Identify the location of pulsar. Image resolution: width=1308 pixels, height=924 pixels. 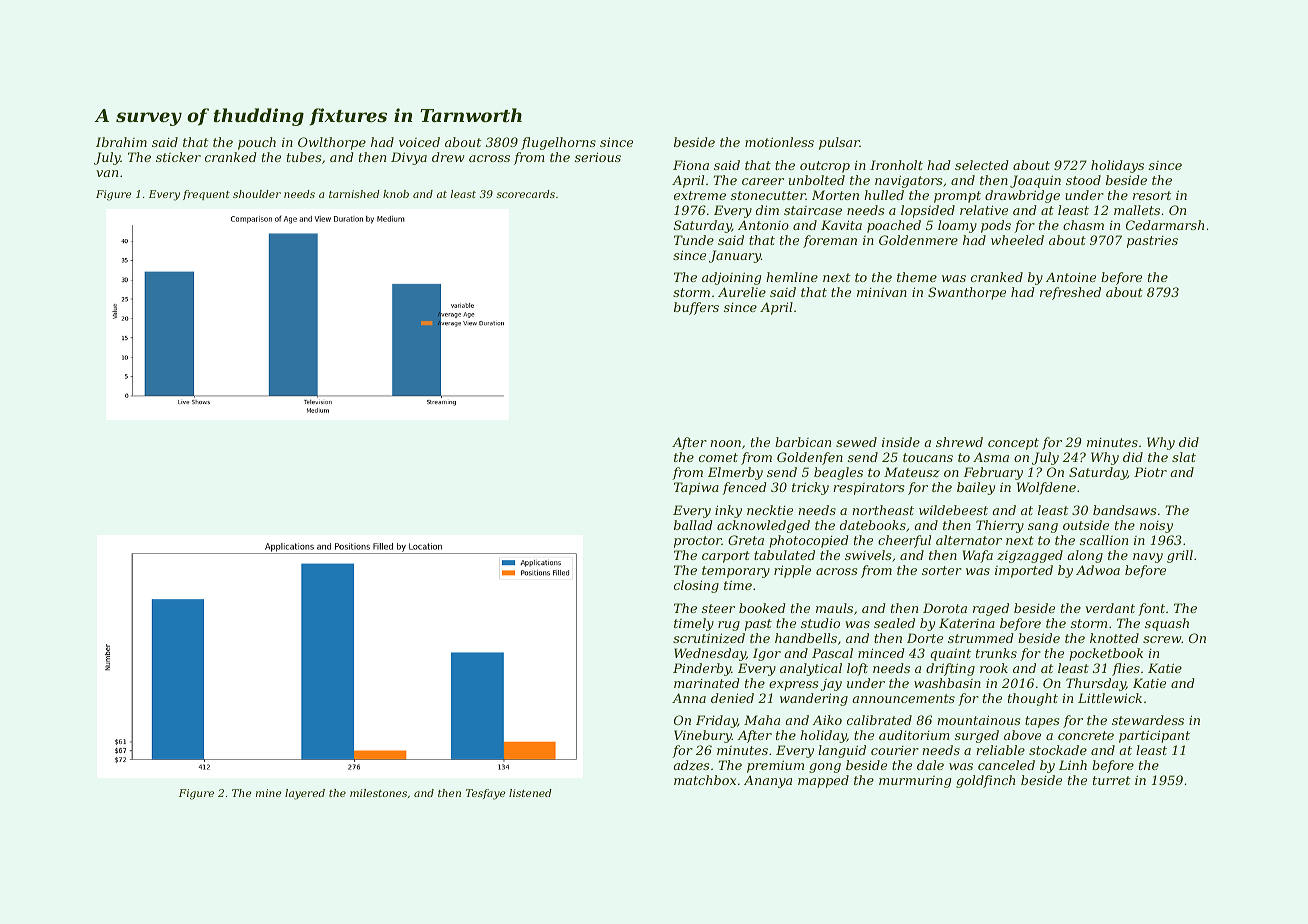
(839, 143).
